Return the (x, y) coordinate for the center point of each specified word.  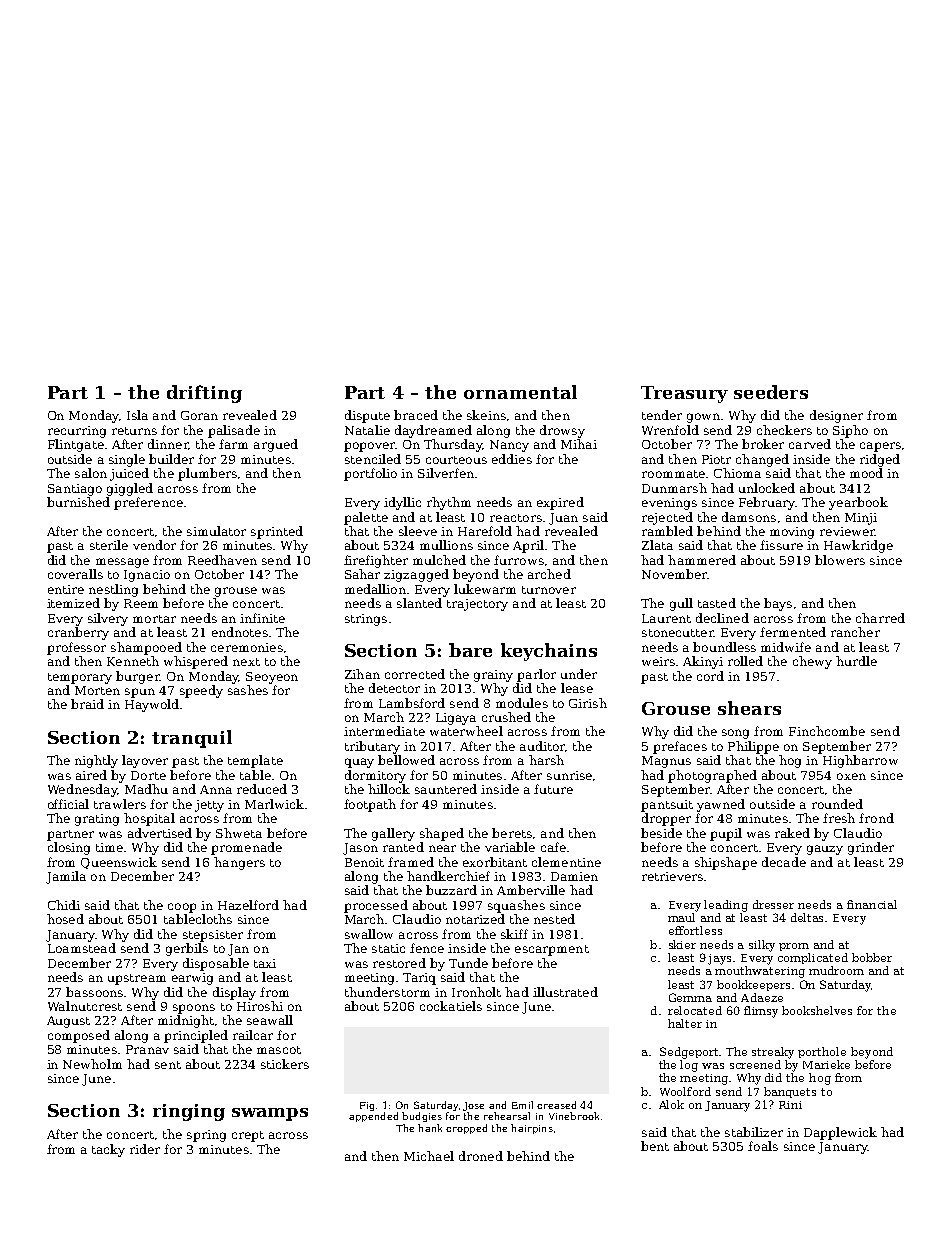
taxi (265, 963)
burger (138, 677)
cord (710, 676)
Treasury (684, 394)
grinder (871, 848)
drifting (204, 394)
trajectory (477, 605)
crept (248, 1136)
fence (427, 948)
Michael (429, 1156)
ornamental (520, 392)
